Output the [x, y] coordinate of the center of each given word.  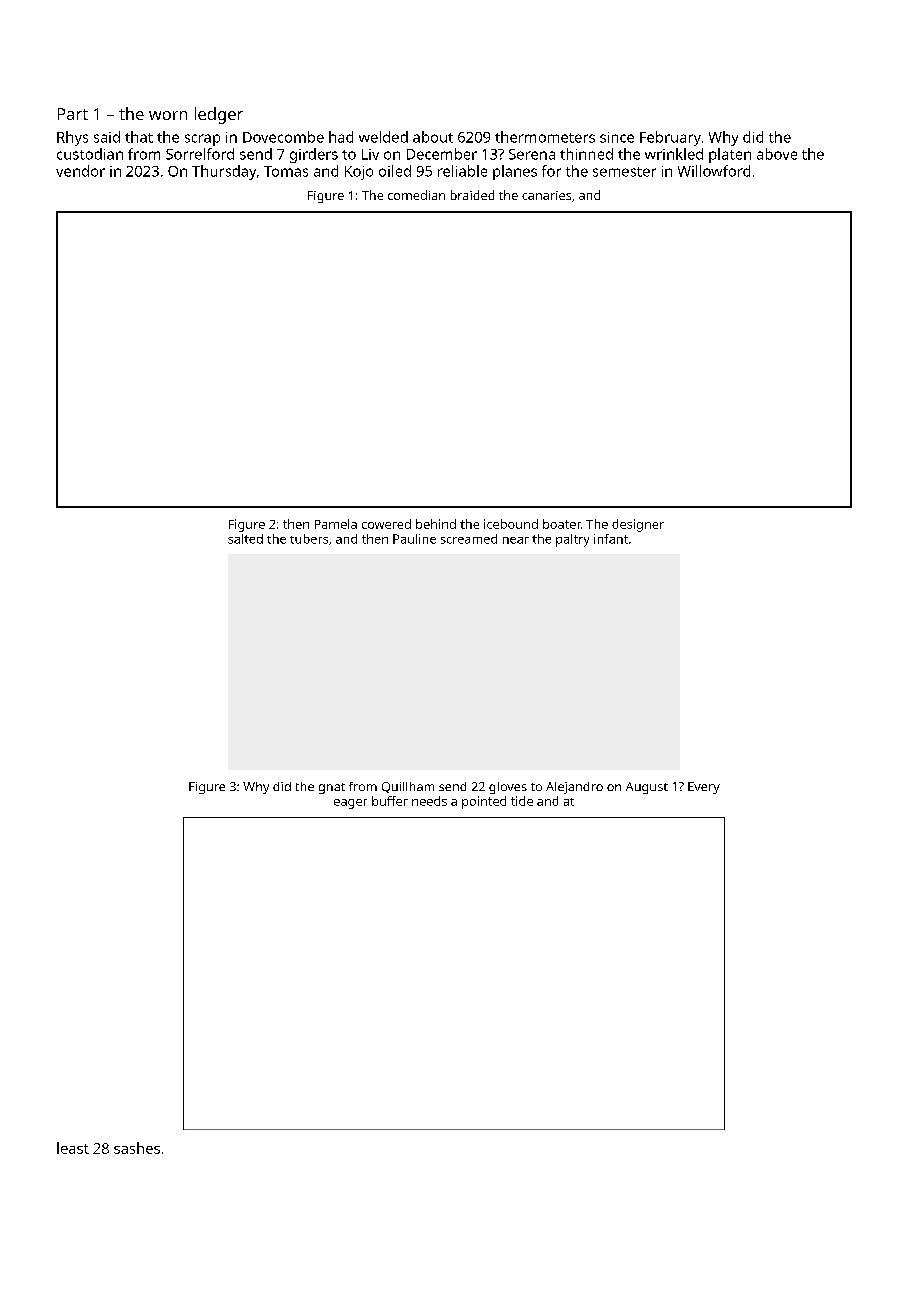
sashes [137, 1148]
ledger [219, 115]
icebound [511, 524]
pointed [484, 802]
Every [704, 788]
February [670, 138]
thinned [586, 154]
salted [245, 539]
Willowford [714, 171]
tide [522, 801]
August [647, 788]
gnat [332, 788]
